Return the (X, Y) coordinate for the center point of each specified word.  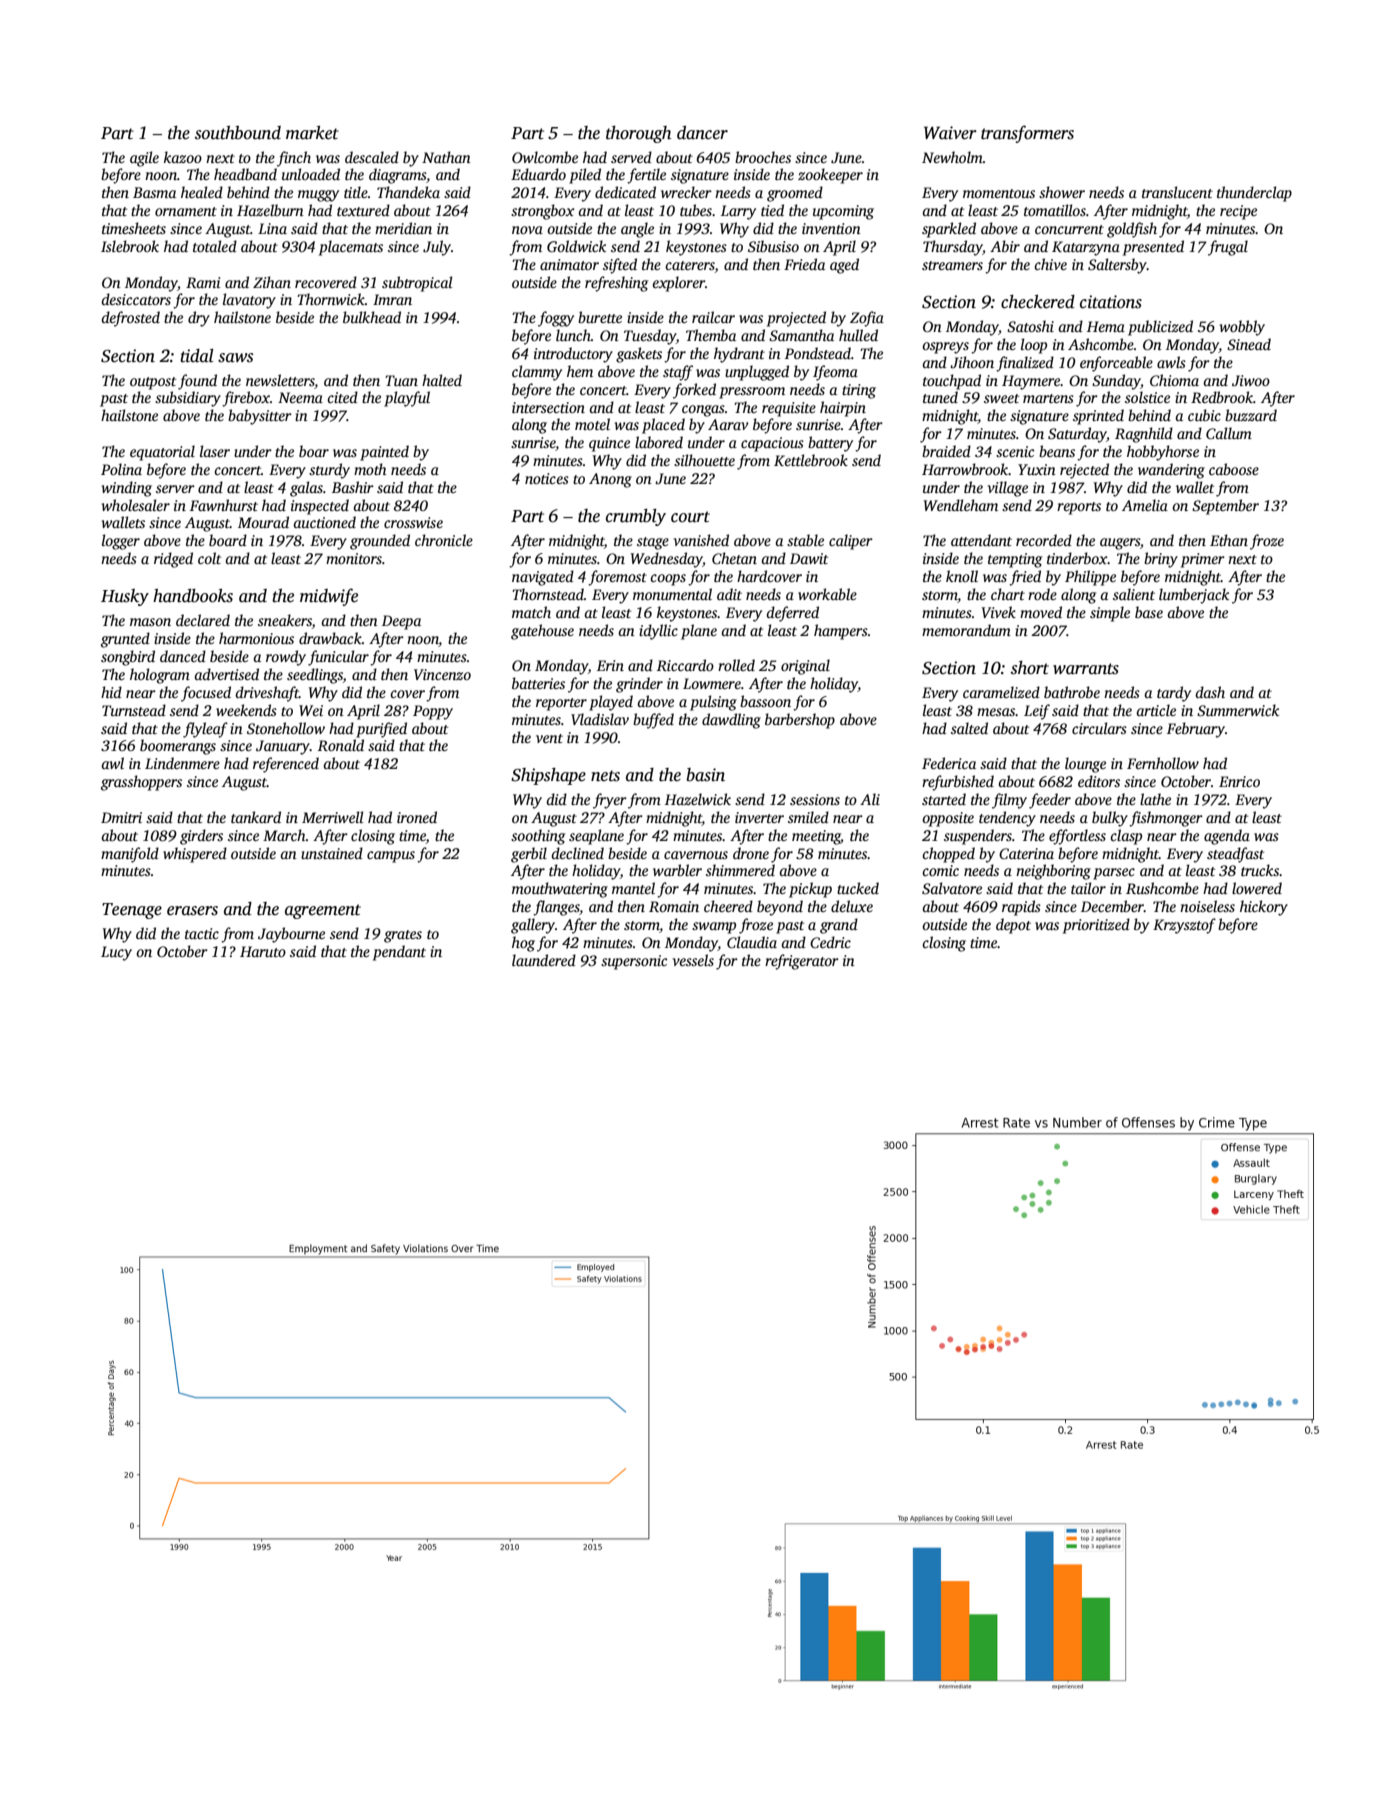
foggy (556, 319)
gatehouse (542, 632)
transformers (1027, 134)
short (1030, 668)
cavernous (696, 855)
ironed (417, 817)
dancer (702, 133)
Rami (203, 282)
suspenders (978, 837)
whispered (195, 855)
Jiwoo (1251, 380)
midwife (329, 597)
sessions (815, 799)
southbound (238, 133)
